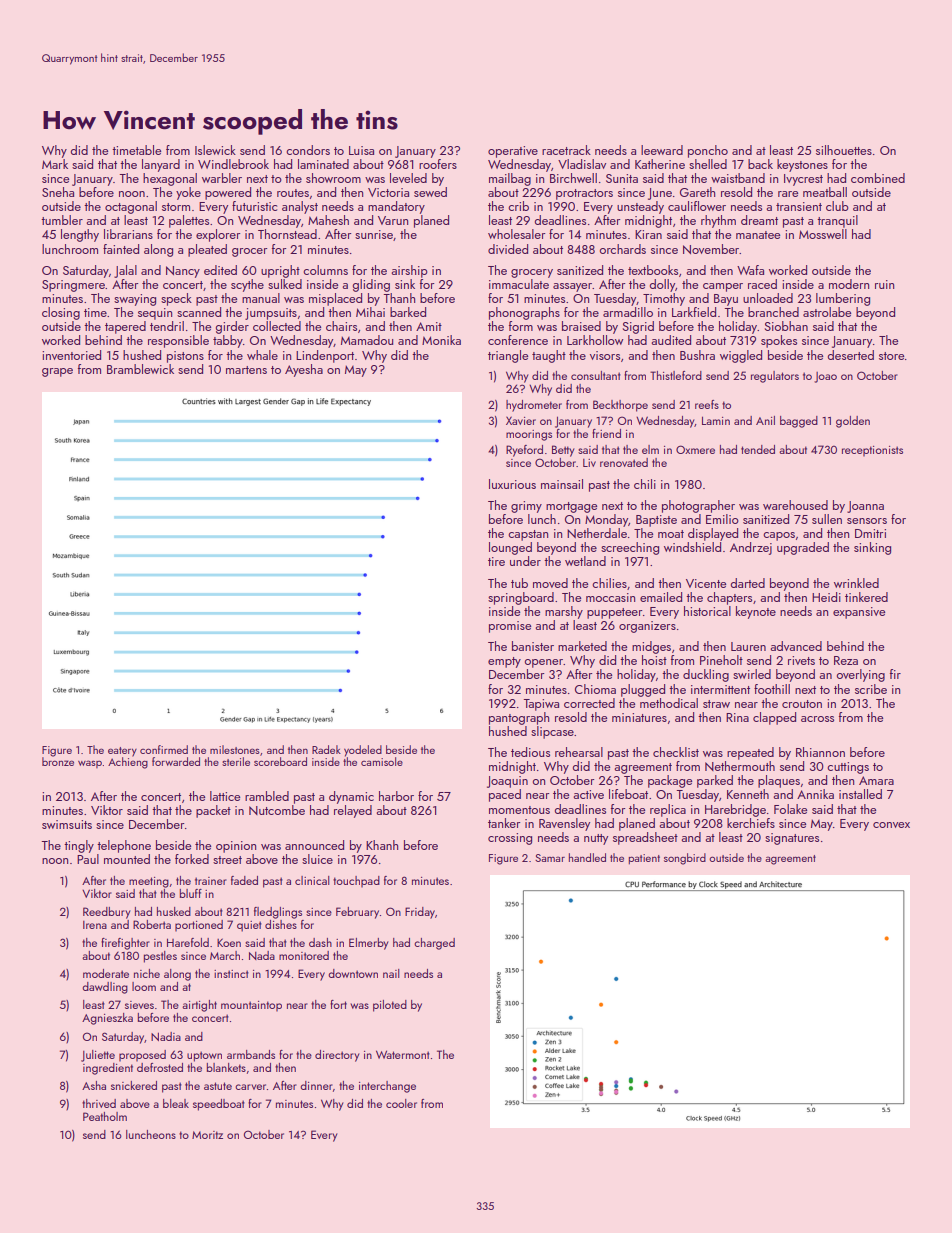 The height and width of the page is (1233, 952). What do you see at coordinates (390, 1006) in the page?
I see `piloted` at bounding box center [390, 1006].
